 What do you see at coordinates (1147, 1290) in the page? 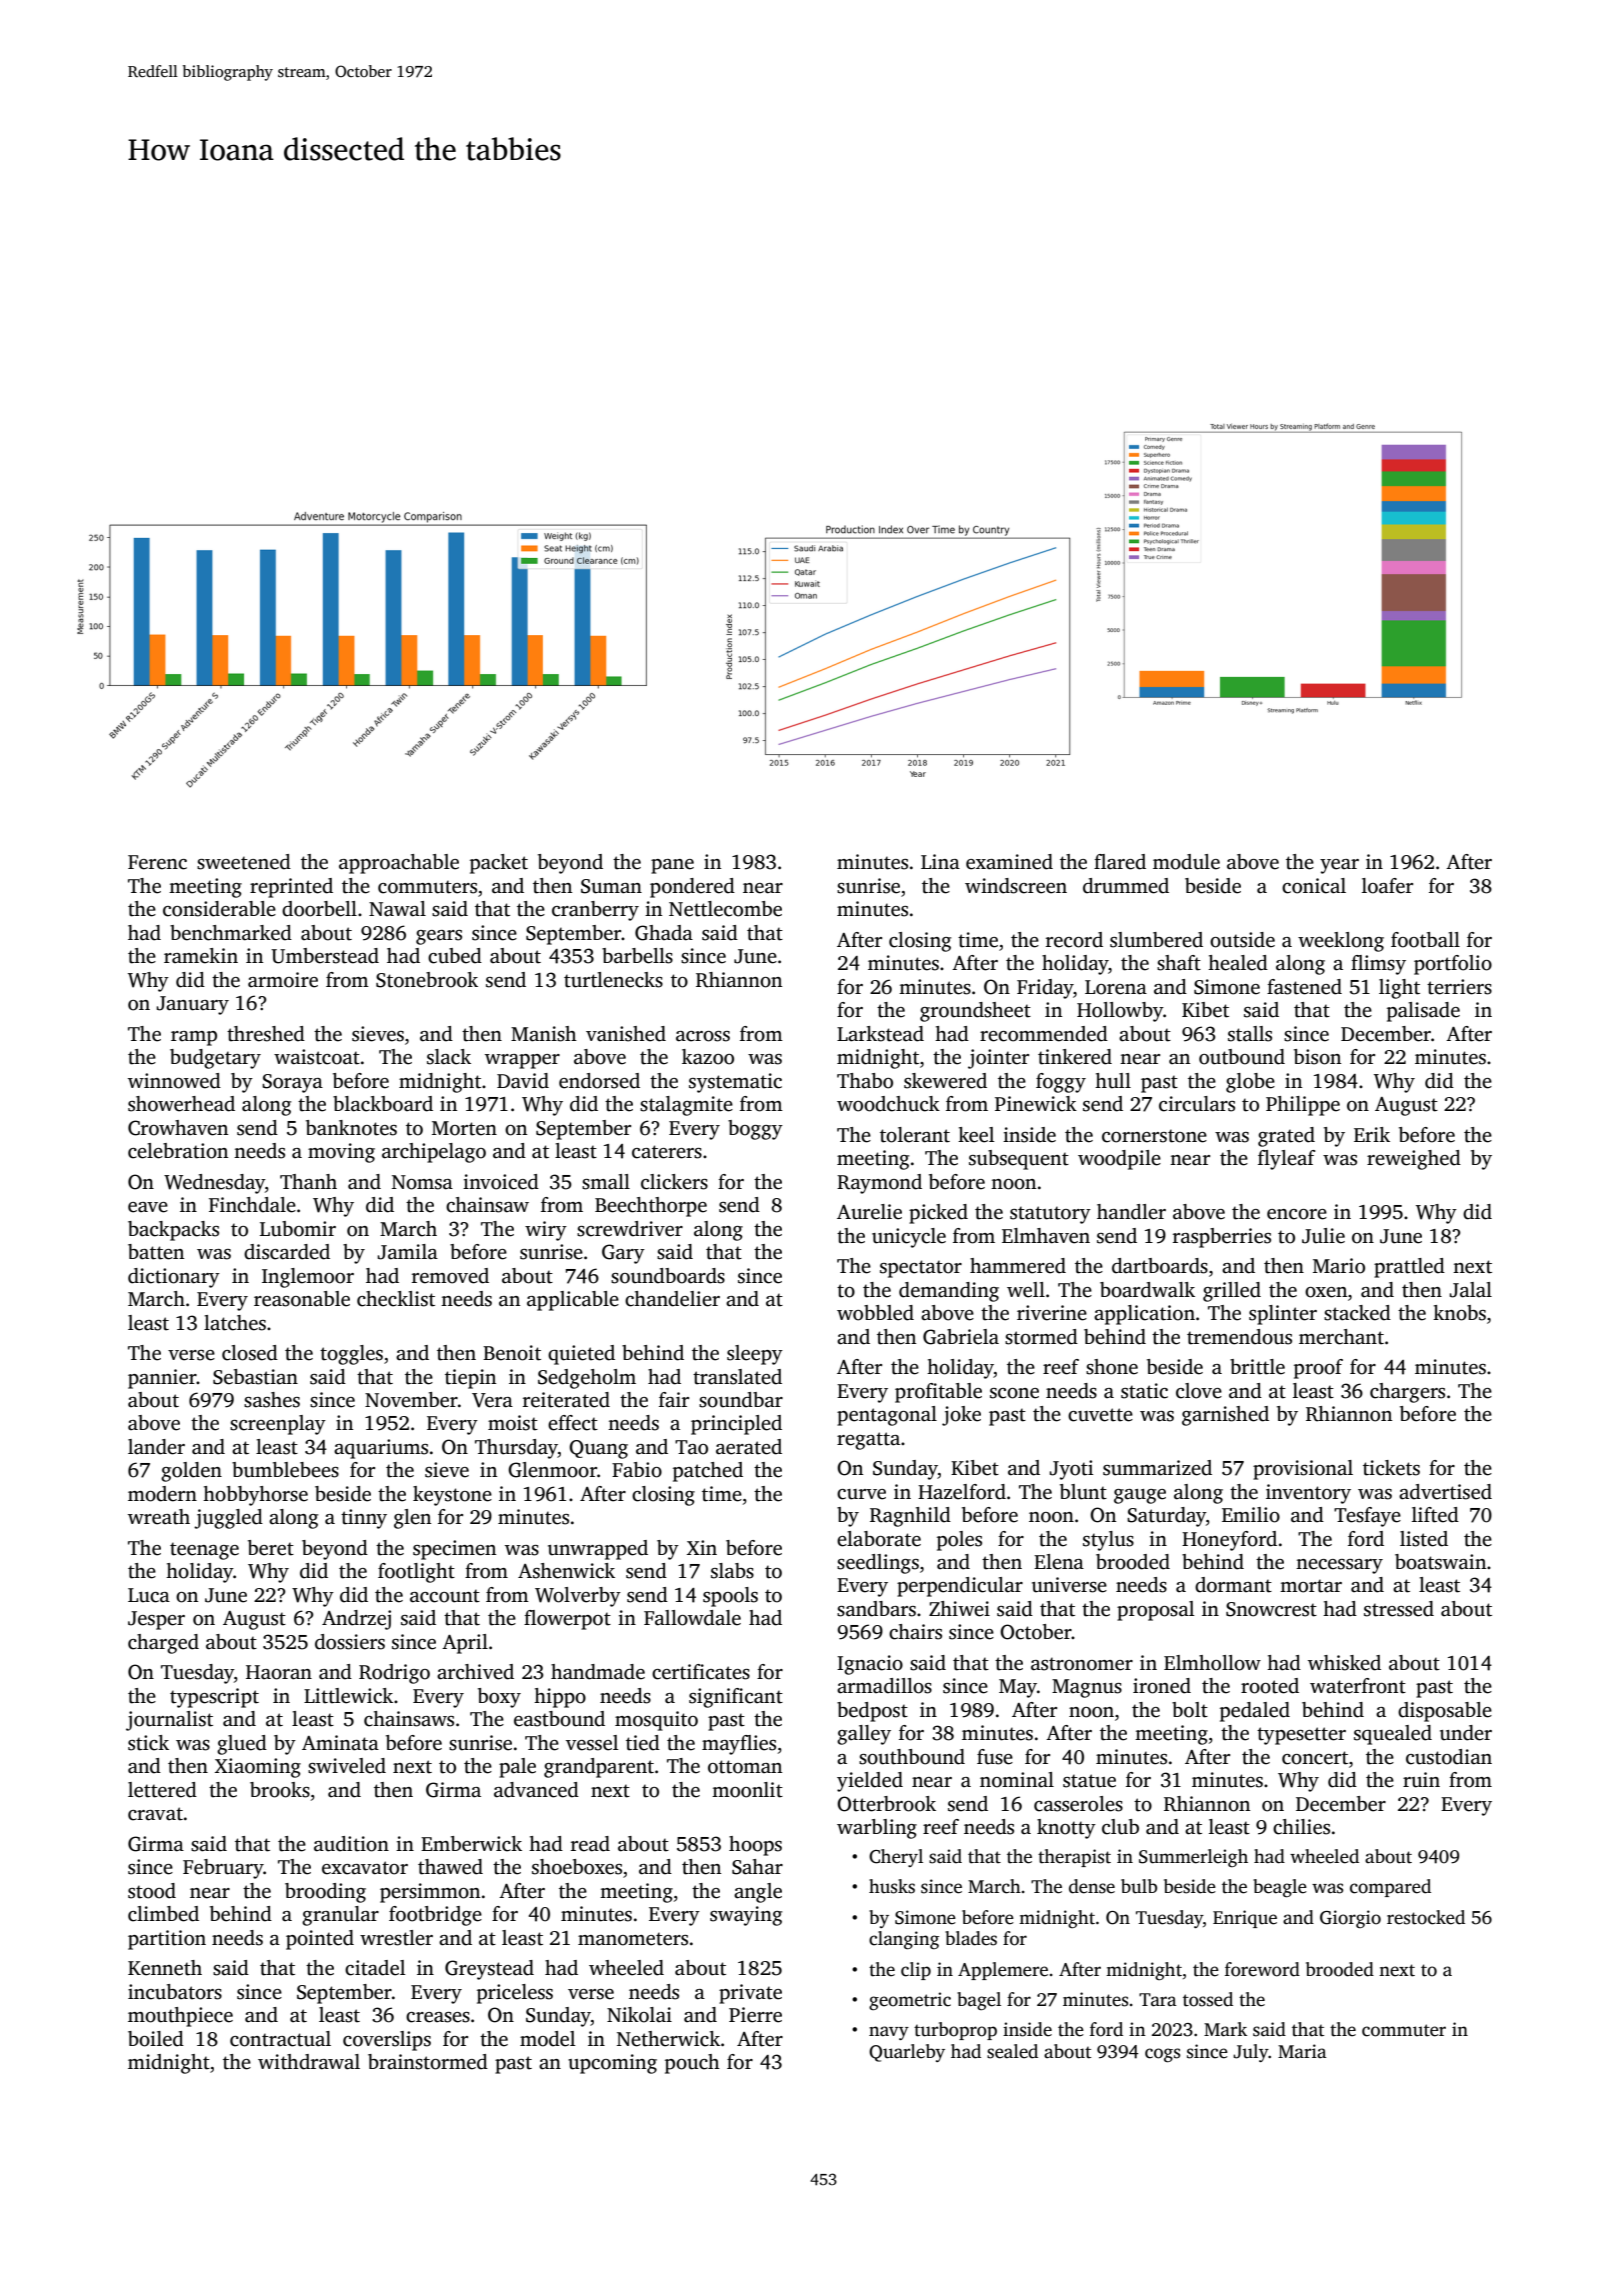
I see `boardwalk` at bounding box center [1147, 1290].
